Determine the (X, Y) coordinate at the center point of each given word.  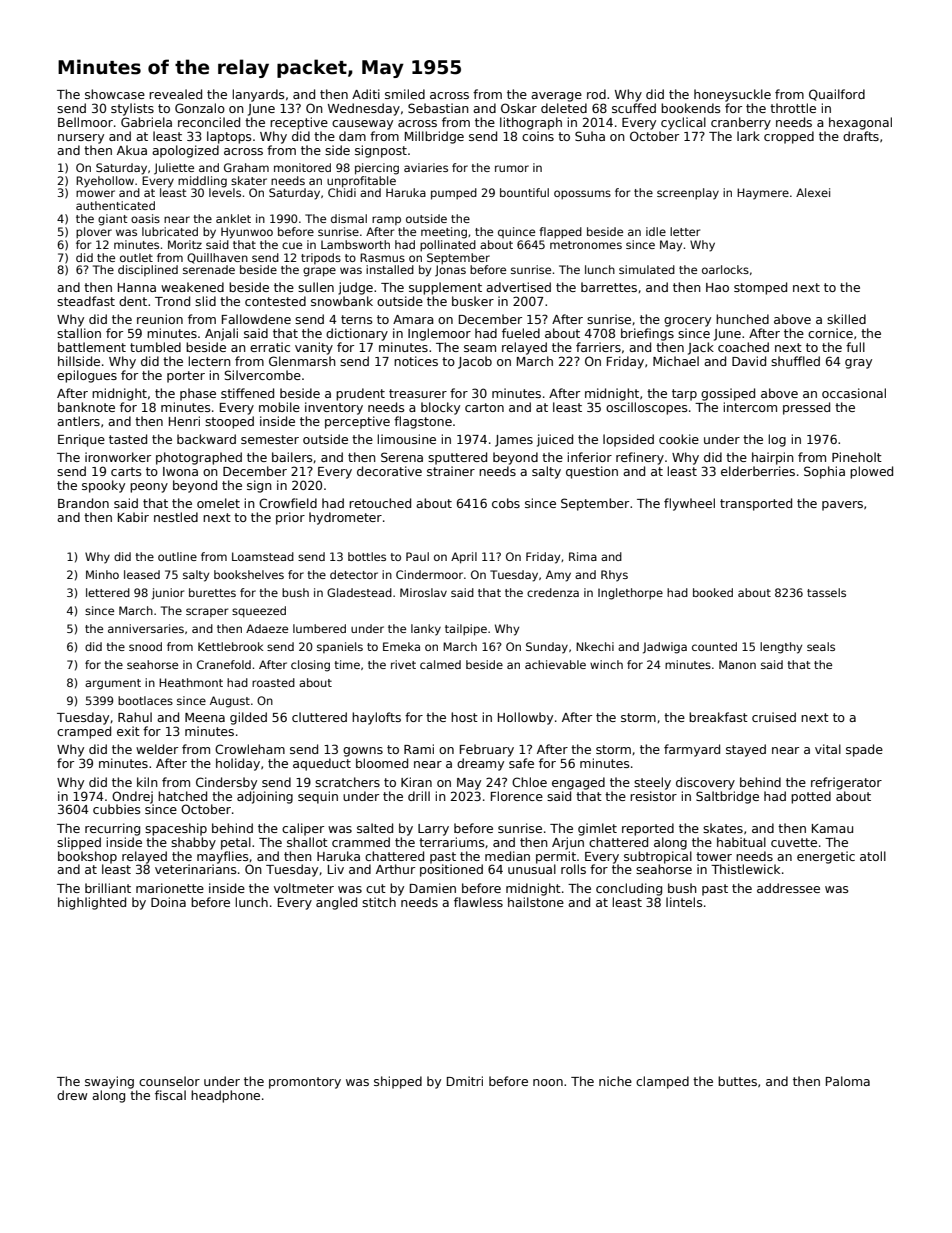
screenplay (688, 194)
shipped (398, 1082)
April (464, 558)
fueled (521, 333)
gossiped (728, 394)
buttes (737, 1081)
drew (72, 1095)
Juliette (174, 169)
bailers (292, 457)
